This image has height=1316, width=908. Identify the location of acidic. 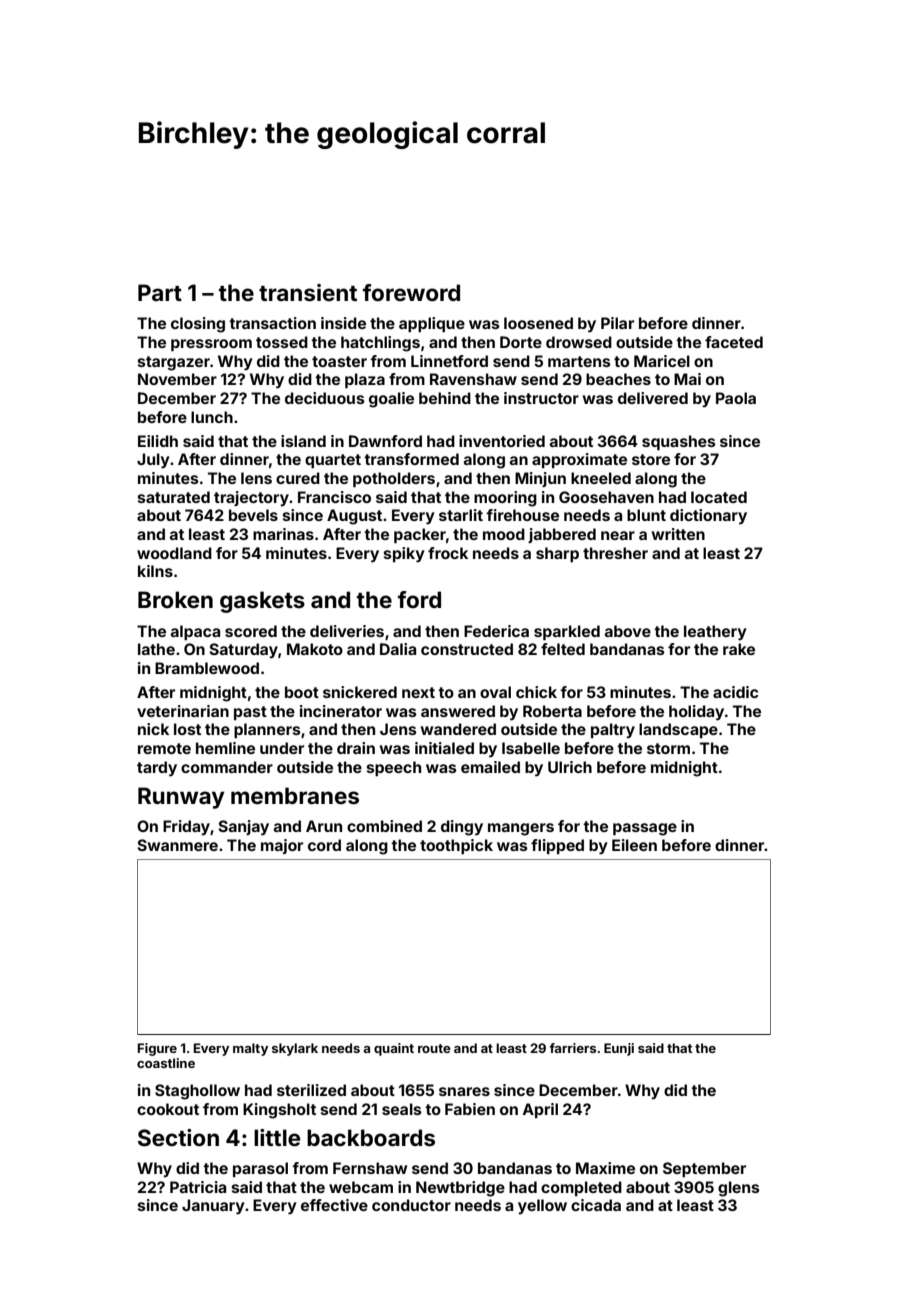
(735, 692).
